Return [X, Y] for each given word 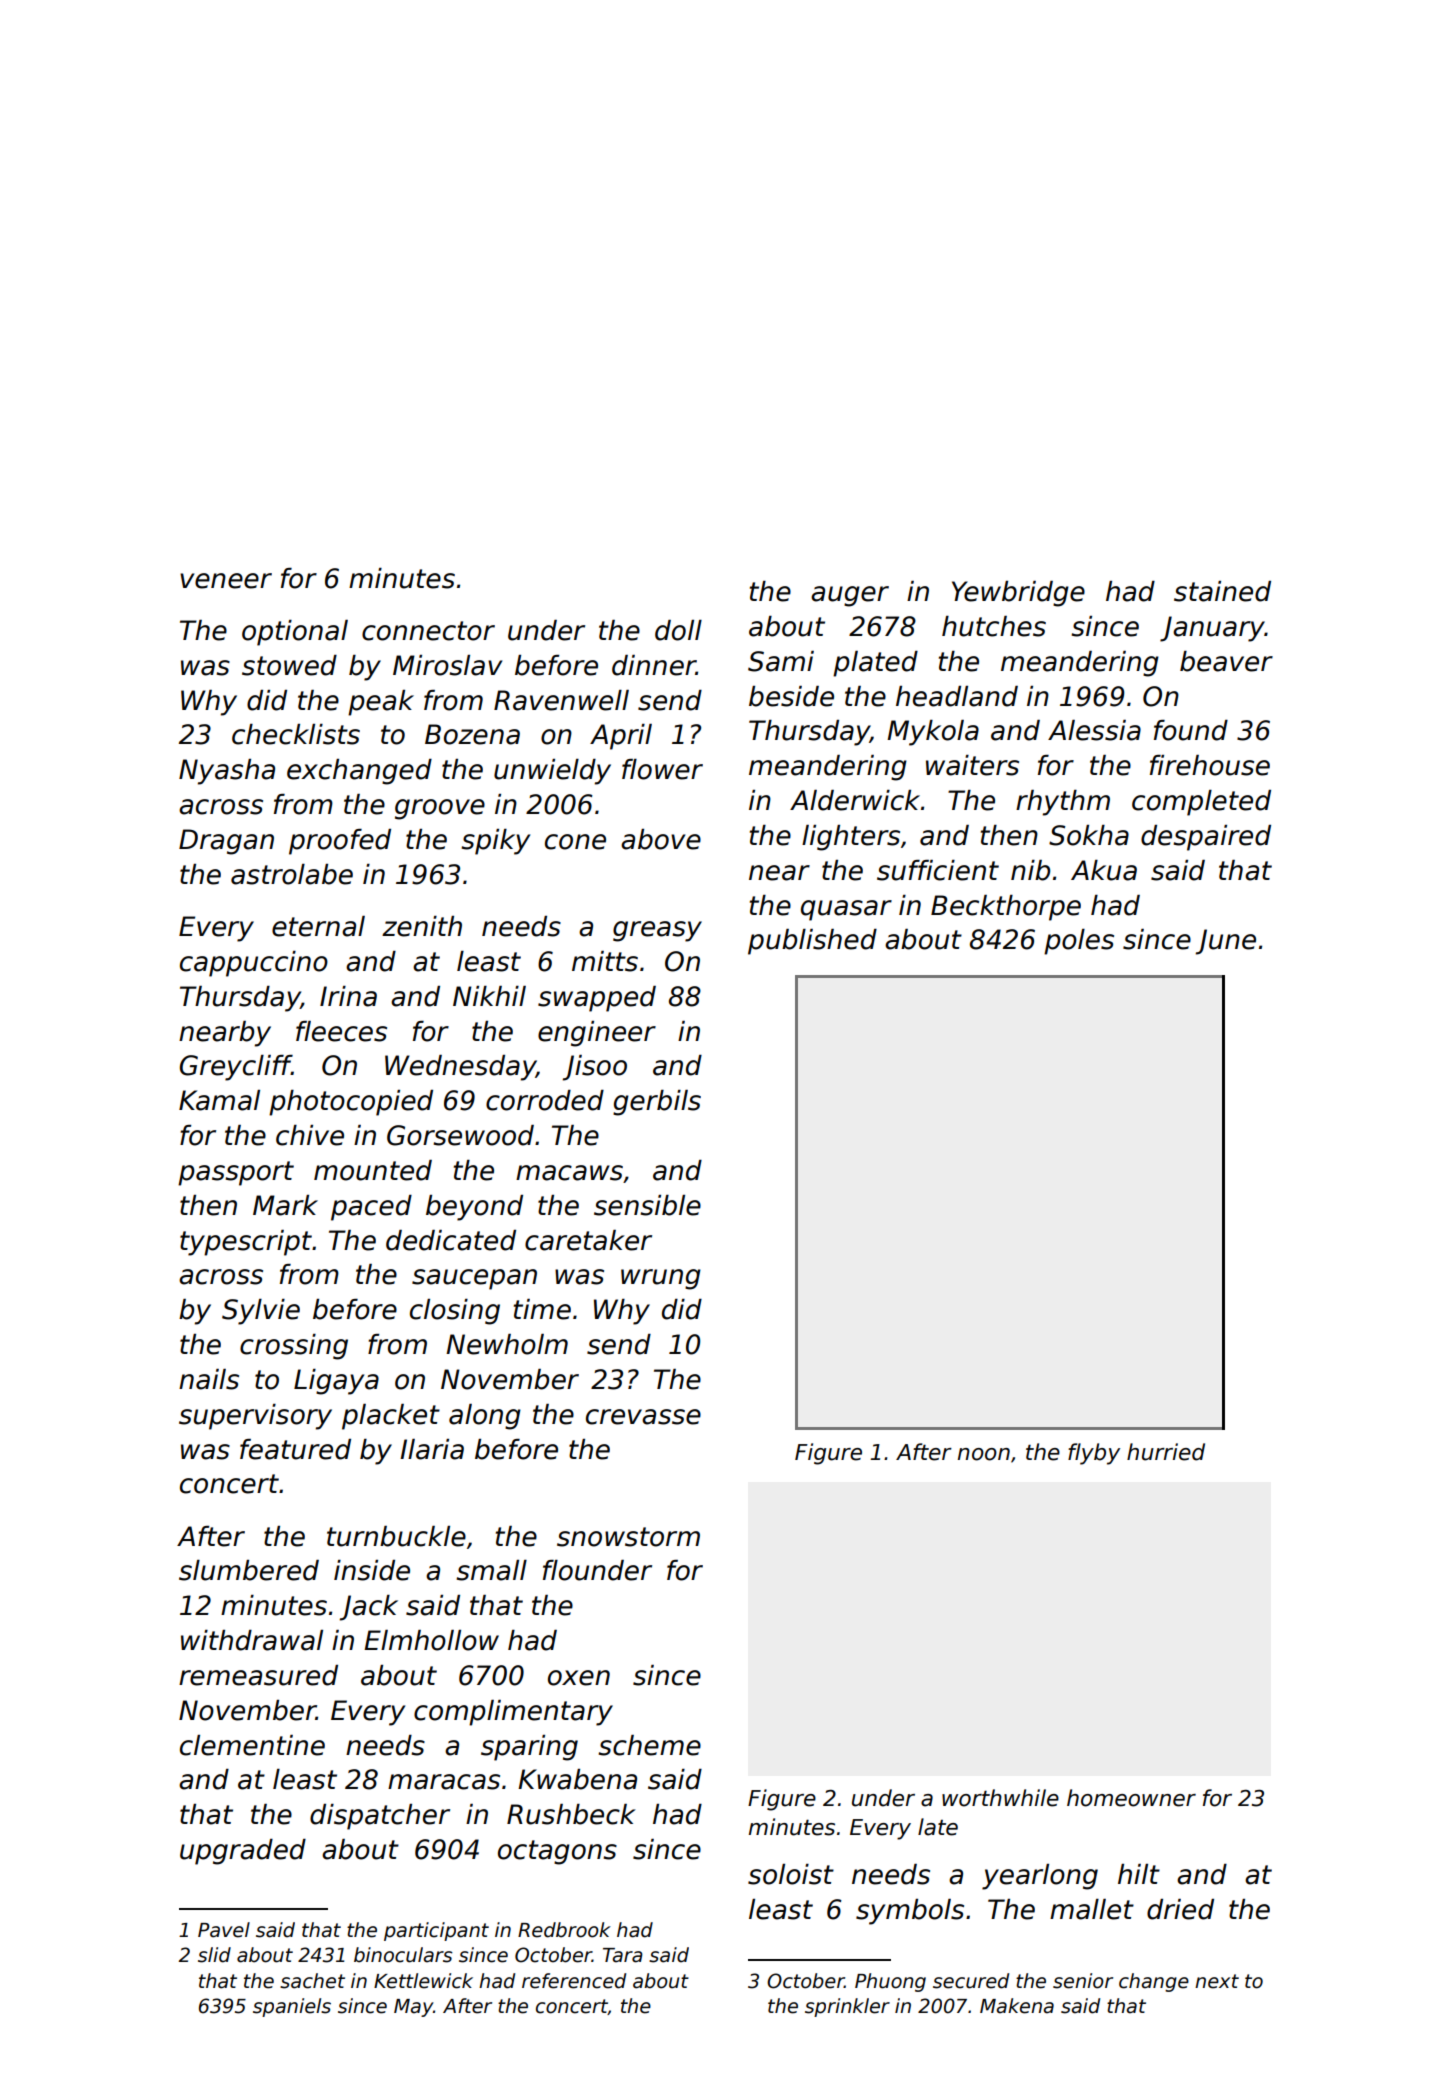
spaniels [292, 2007]
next [1217, 1981]
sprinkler [847, 2007]
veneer [226, 581]
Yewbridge [1018, 594]
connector [428, 631]
